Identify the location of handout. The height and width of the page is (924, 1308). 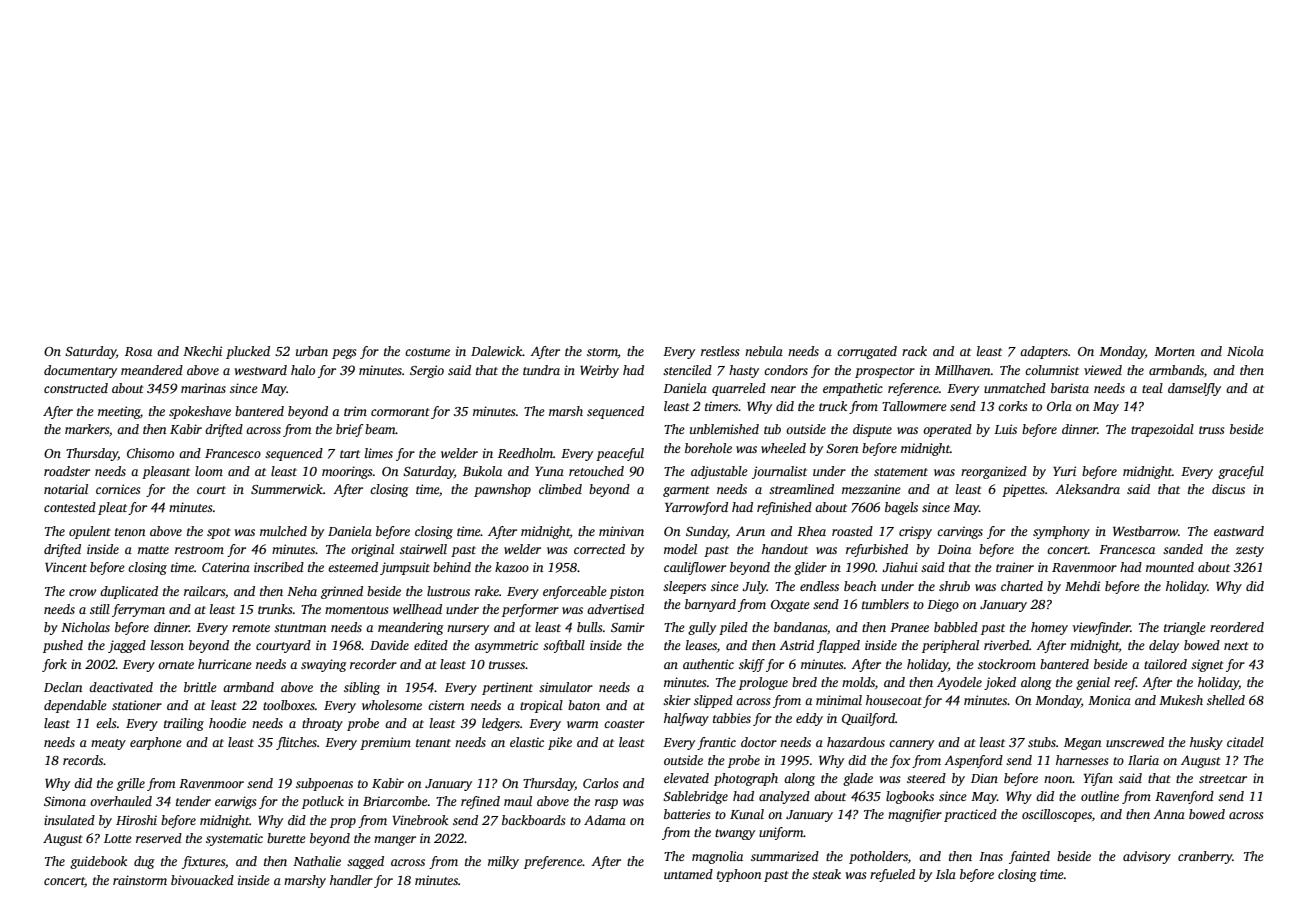
(785, 549).
